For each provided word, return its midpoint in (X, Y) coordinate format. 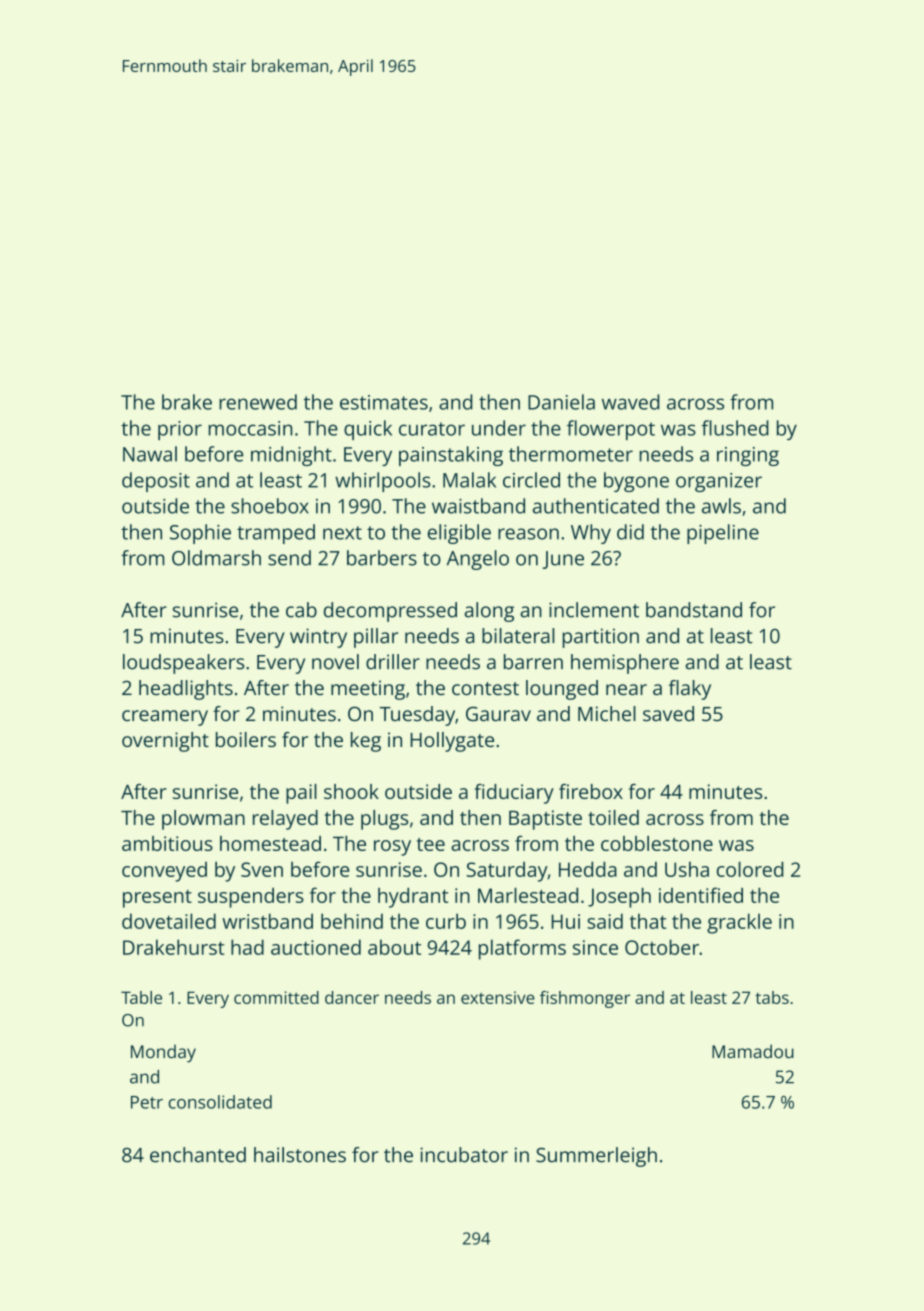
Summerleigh (596, 1157)
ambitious (167, 843)
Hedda (588, 869)
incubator (464, 1155)
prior (180, 430)
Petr (147, 1102)
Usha (687, 869)
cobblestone (657, 843)
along (489, 612)
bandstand (694, 610)
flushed (735, 428)
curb (446, 921)
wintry (318, 638)
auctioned (316, 947)
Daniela (561, 402)
